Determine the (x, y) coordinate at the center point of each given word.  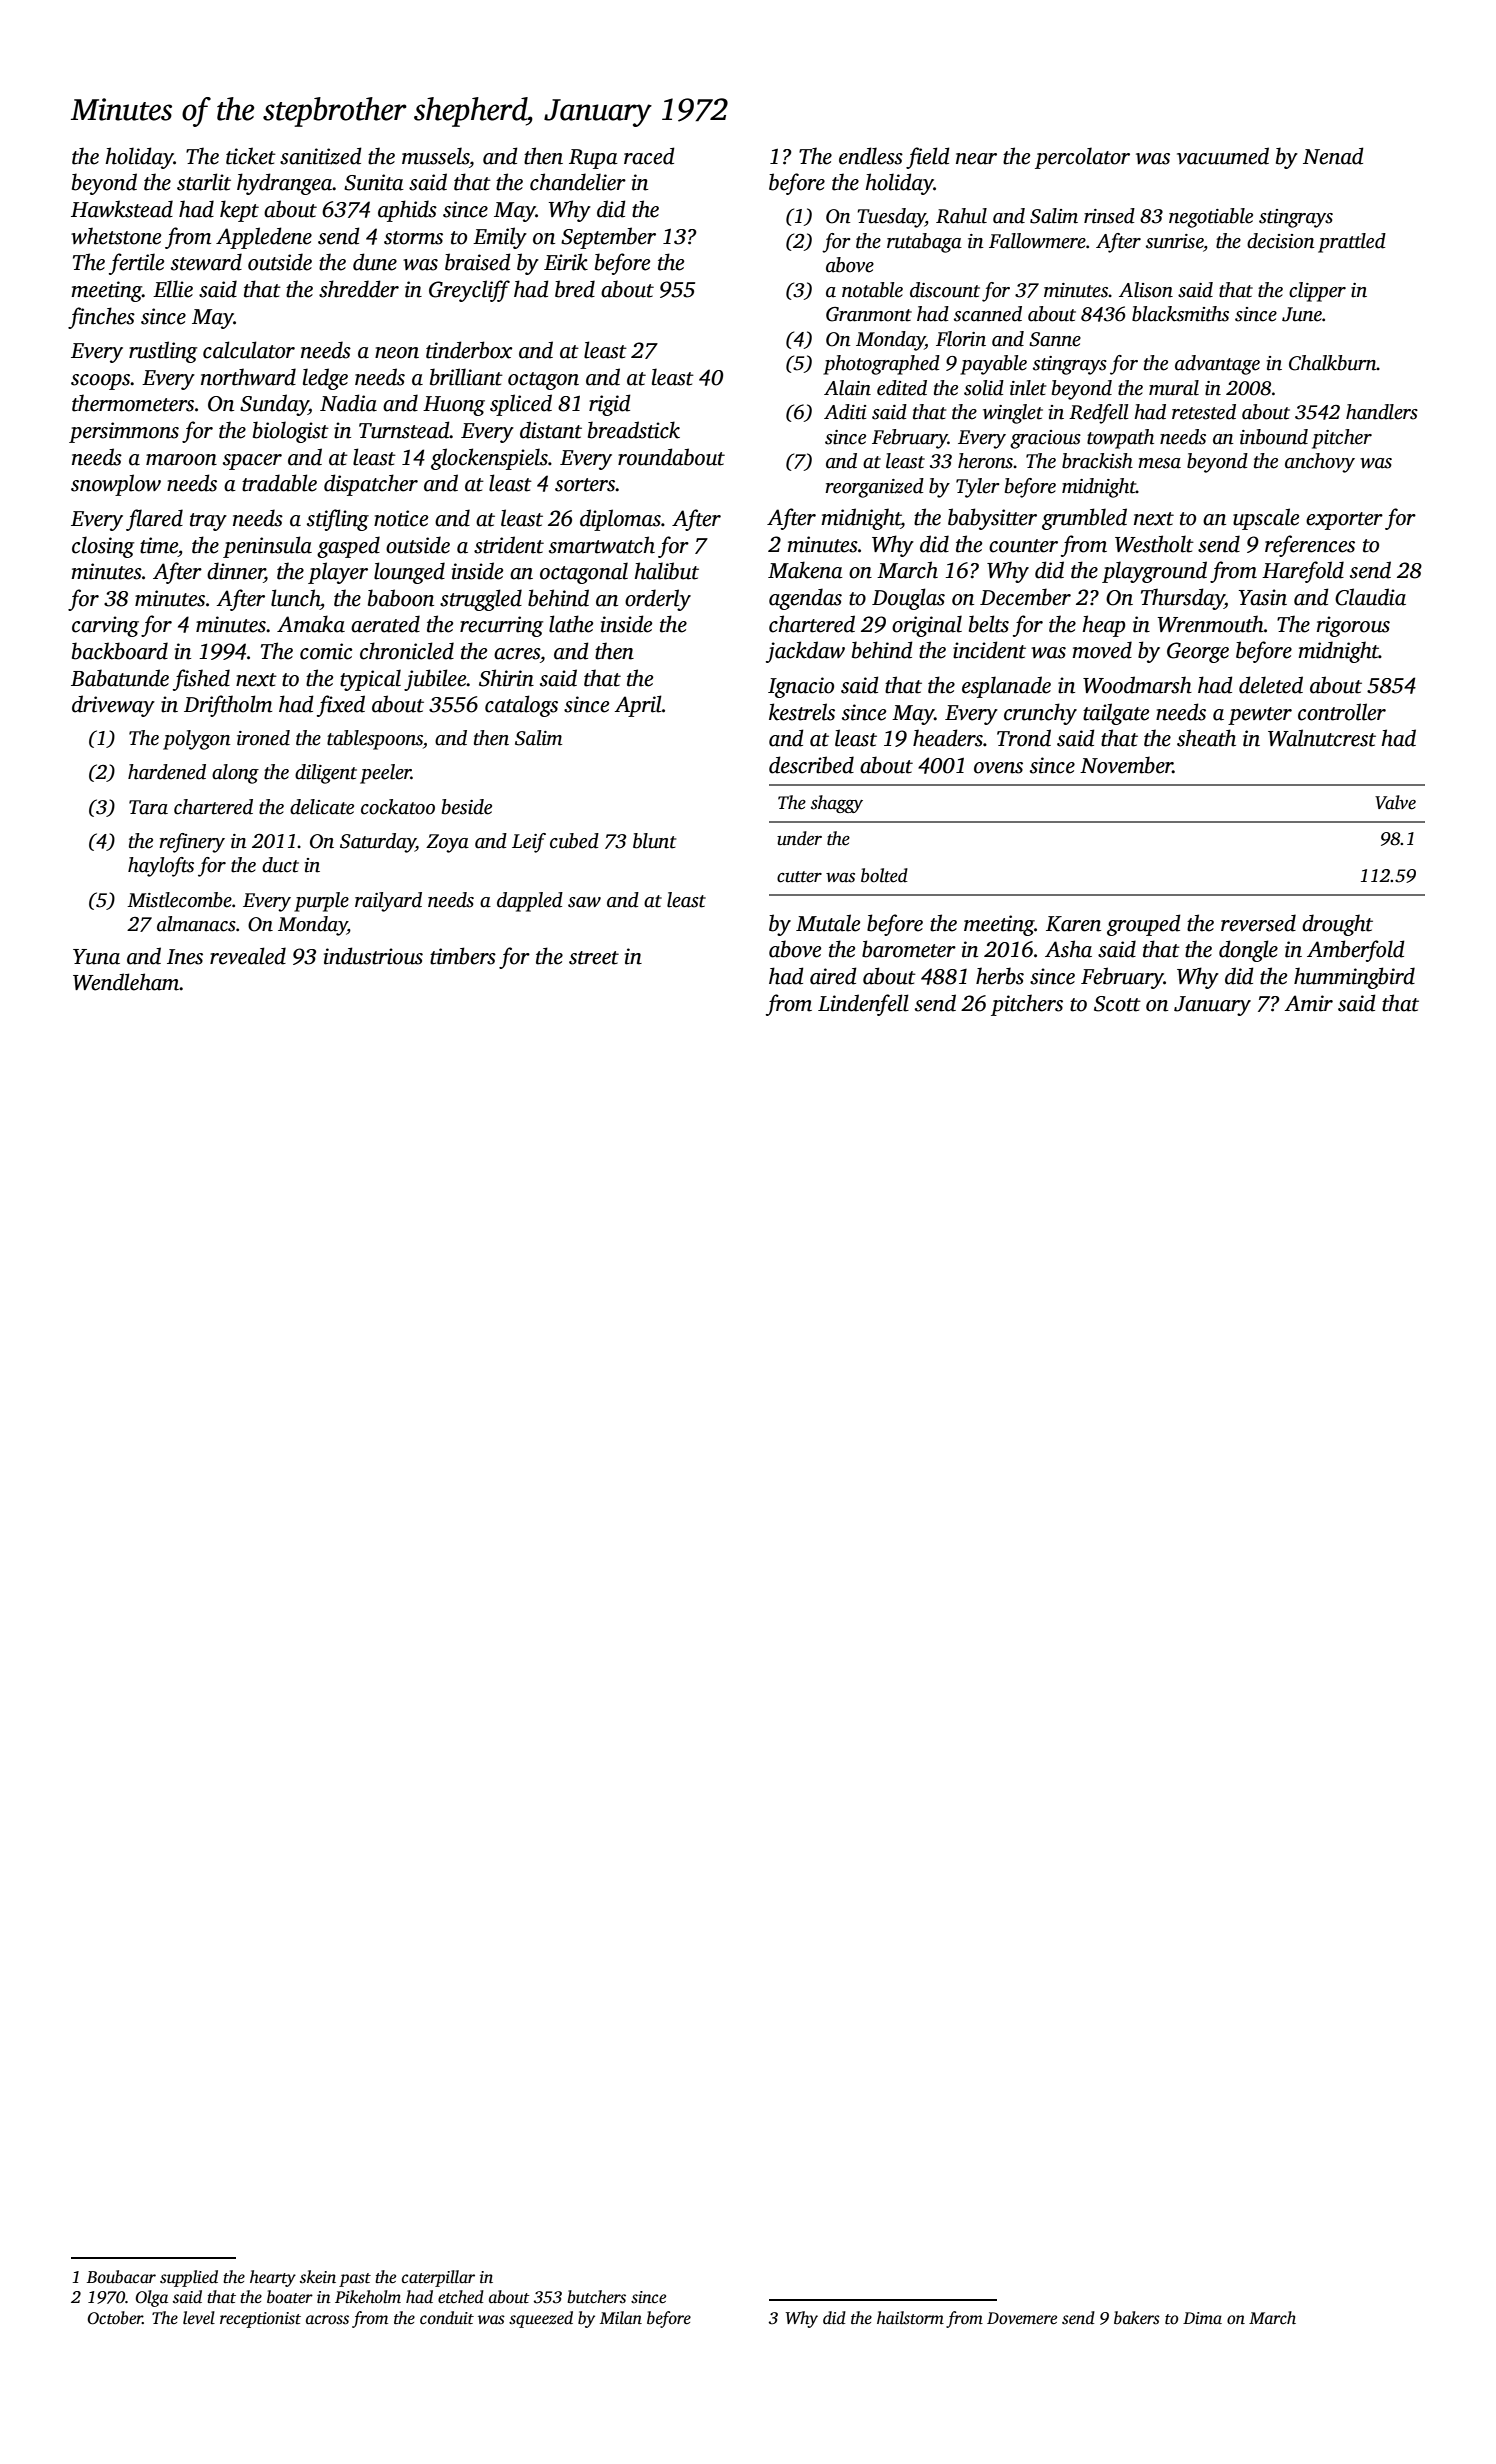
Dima (1202, 2318)
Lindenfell (863, 1005)
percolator (1082, 158)
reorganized (874, 488)
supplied (189, 2278)
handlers (1382, 412)
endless (871, 156)
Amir (1308, 1003)
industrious (373, 956)
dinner (236, 572)
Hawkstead (122, 209)
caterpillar (438, 2278)
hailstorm (910, 2318)
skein (318, 2277)
